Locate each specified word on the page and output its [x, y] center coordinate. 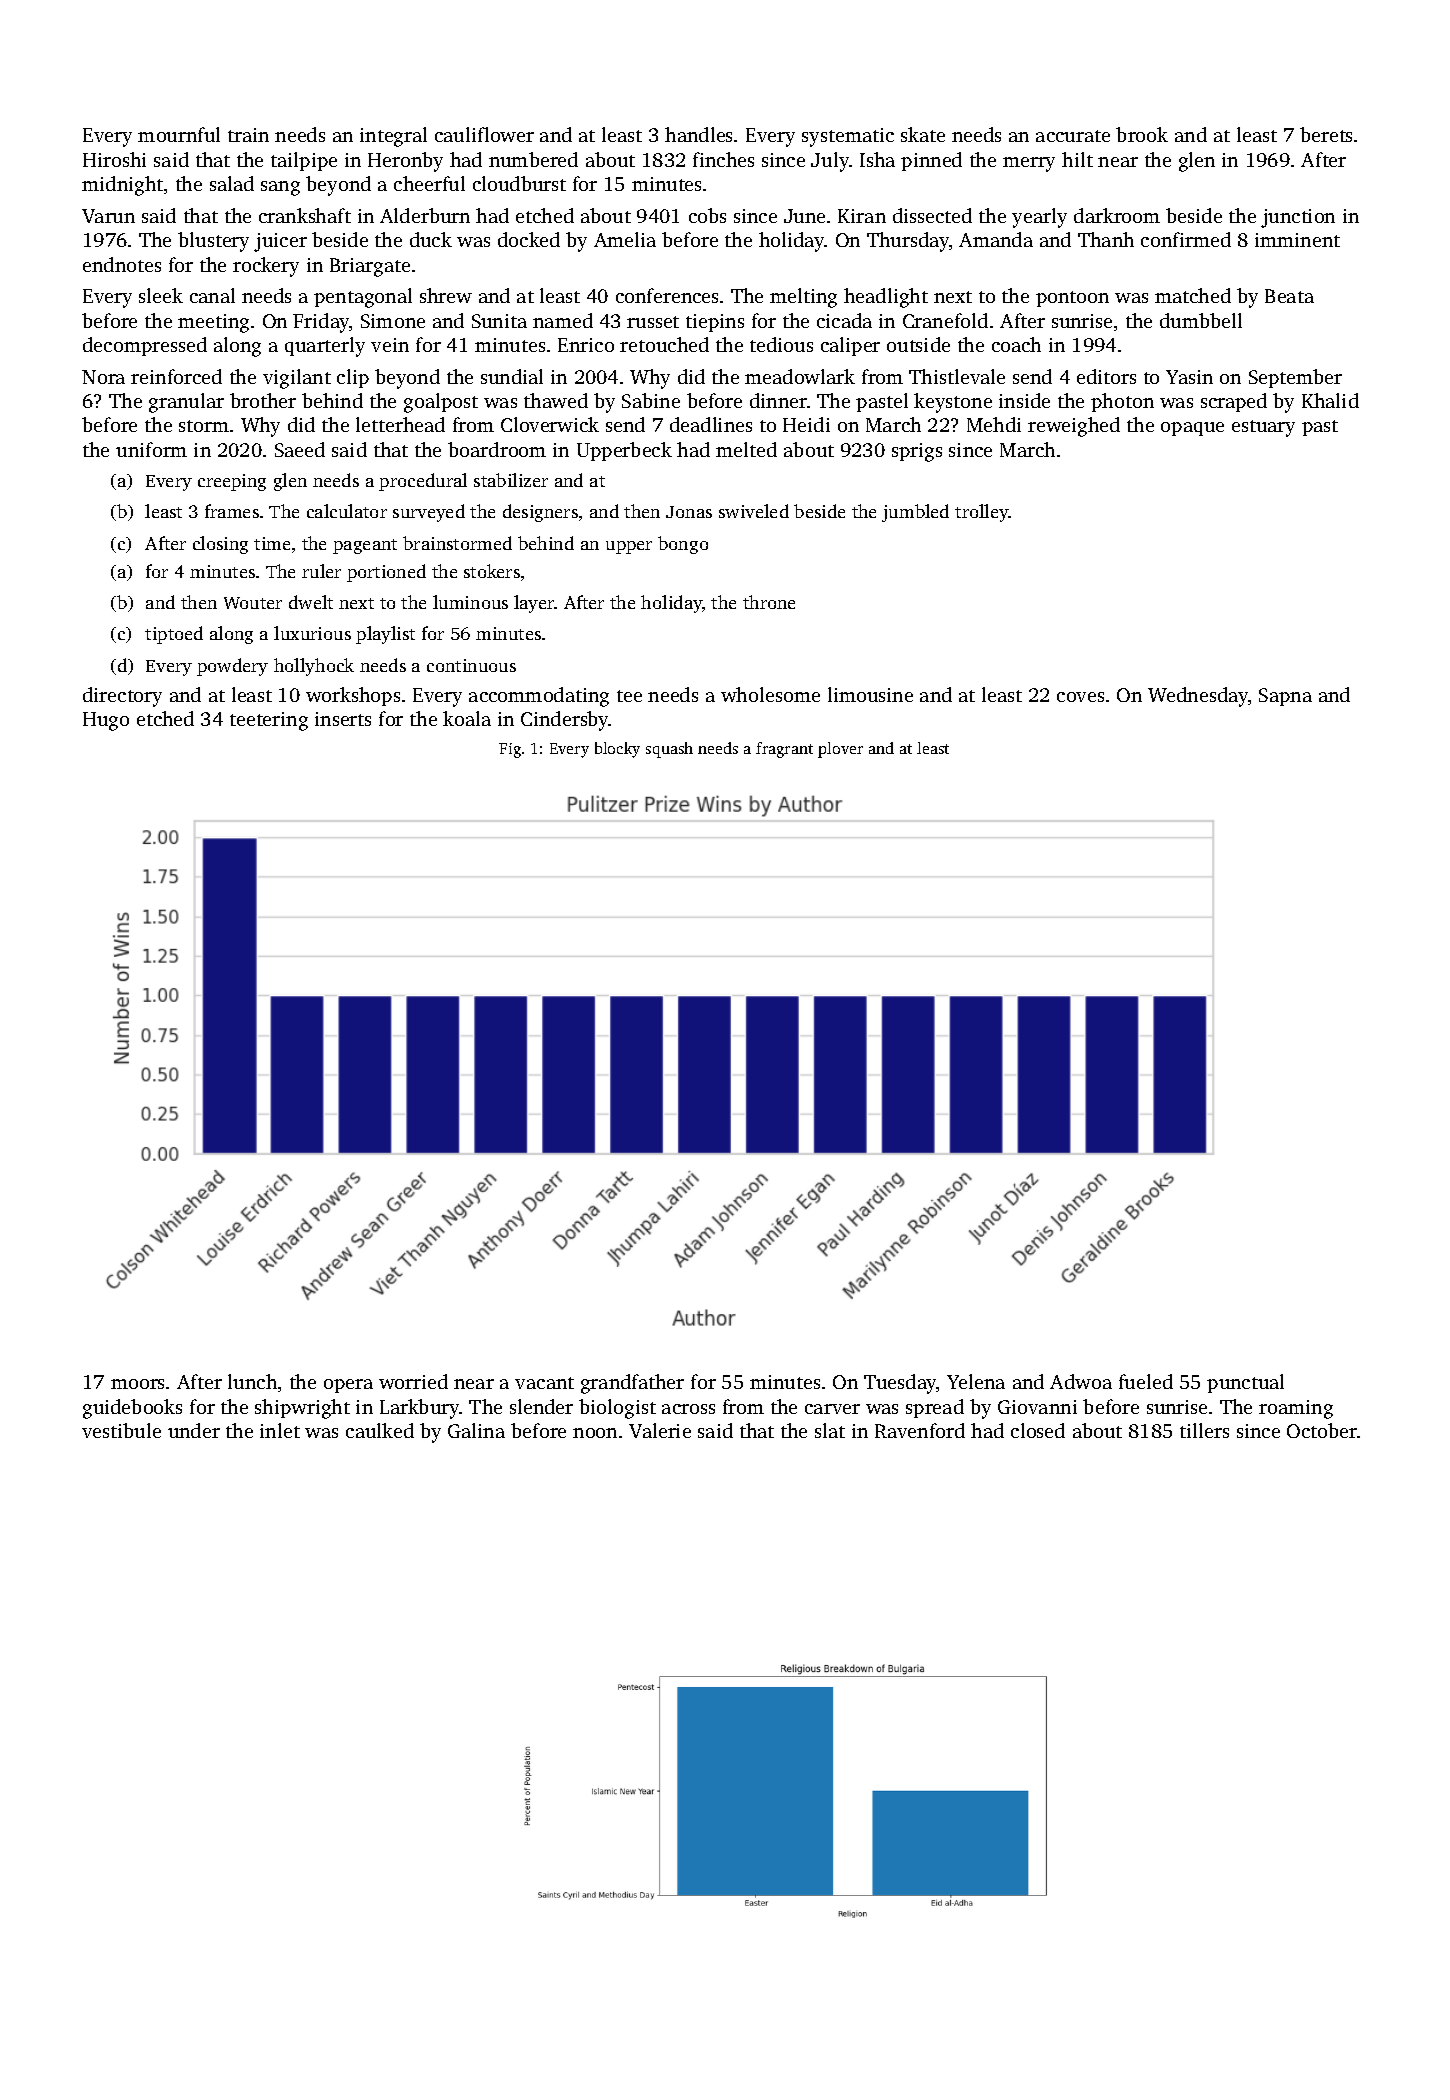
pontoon [1072, 299]
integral [393, 137]
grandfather [632, 1384]
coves [1080, 697]
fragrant [784, 750]
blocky [617, 750]
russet [653, 322]
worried [413, 1381]
